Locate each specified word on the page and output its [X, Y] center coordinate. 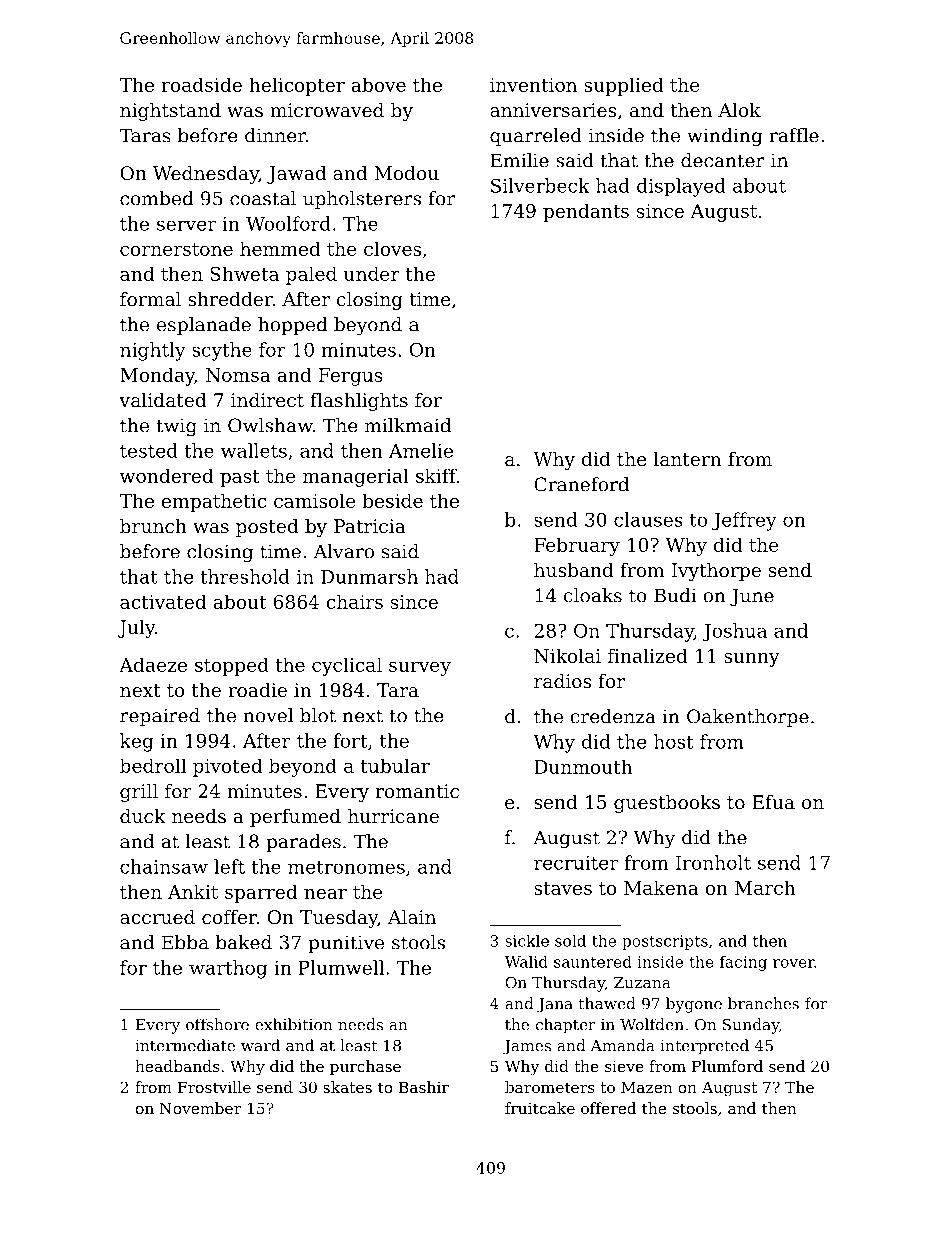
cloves [392, 248]
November [200, 1108]
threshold [245, 576]
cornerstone [176, 249]
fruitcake [540, 1108]
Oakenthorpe [748, 718]
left [229, 866]
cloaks [593, 595]
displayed [681, 187]
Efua [773, 802]
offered [608, 1108]
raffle [794, 135]
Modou [407, 173]
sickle [527, 940]
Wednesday [206, 175]
